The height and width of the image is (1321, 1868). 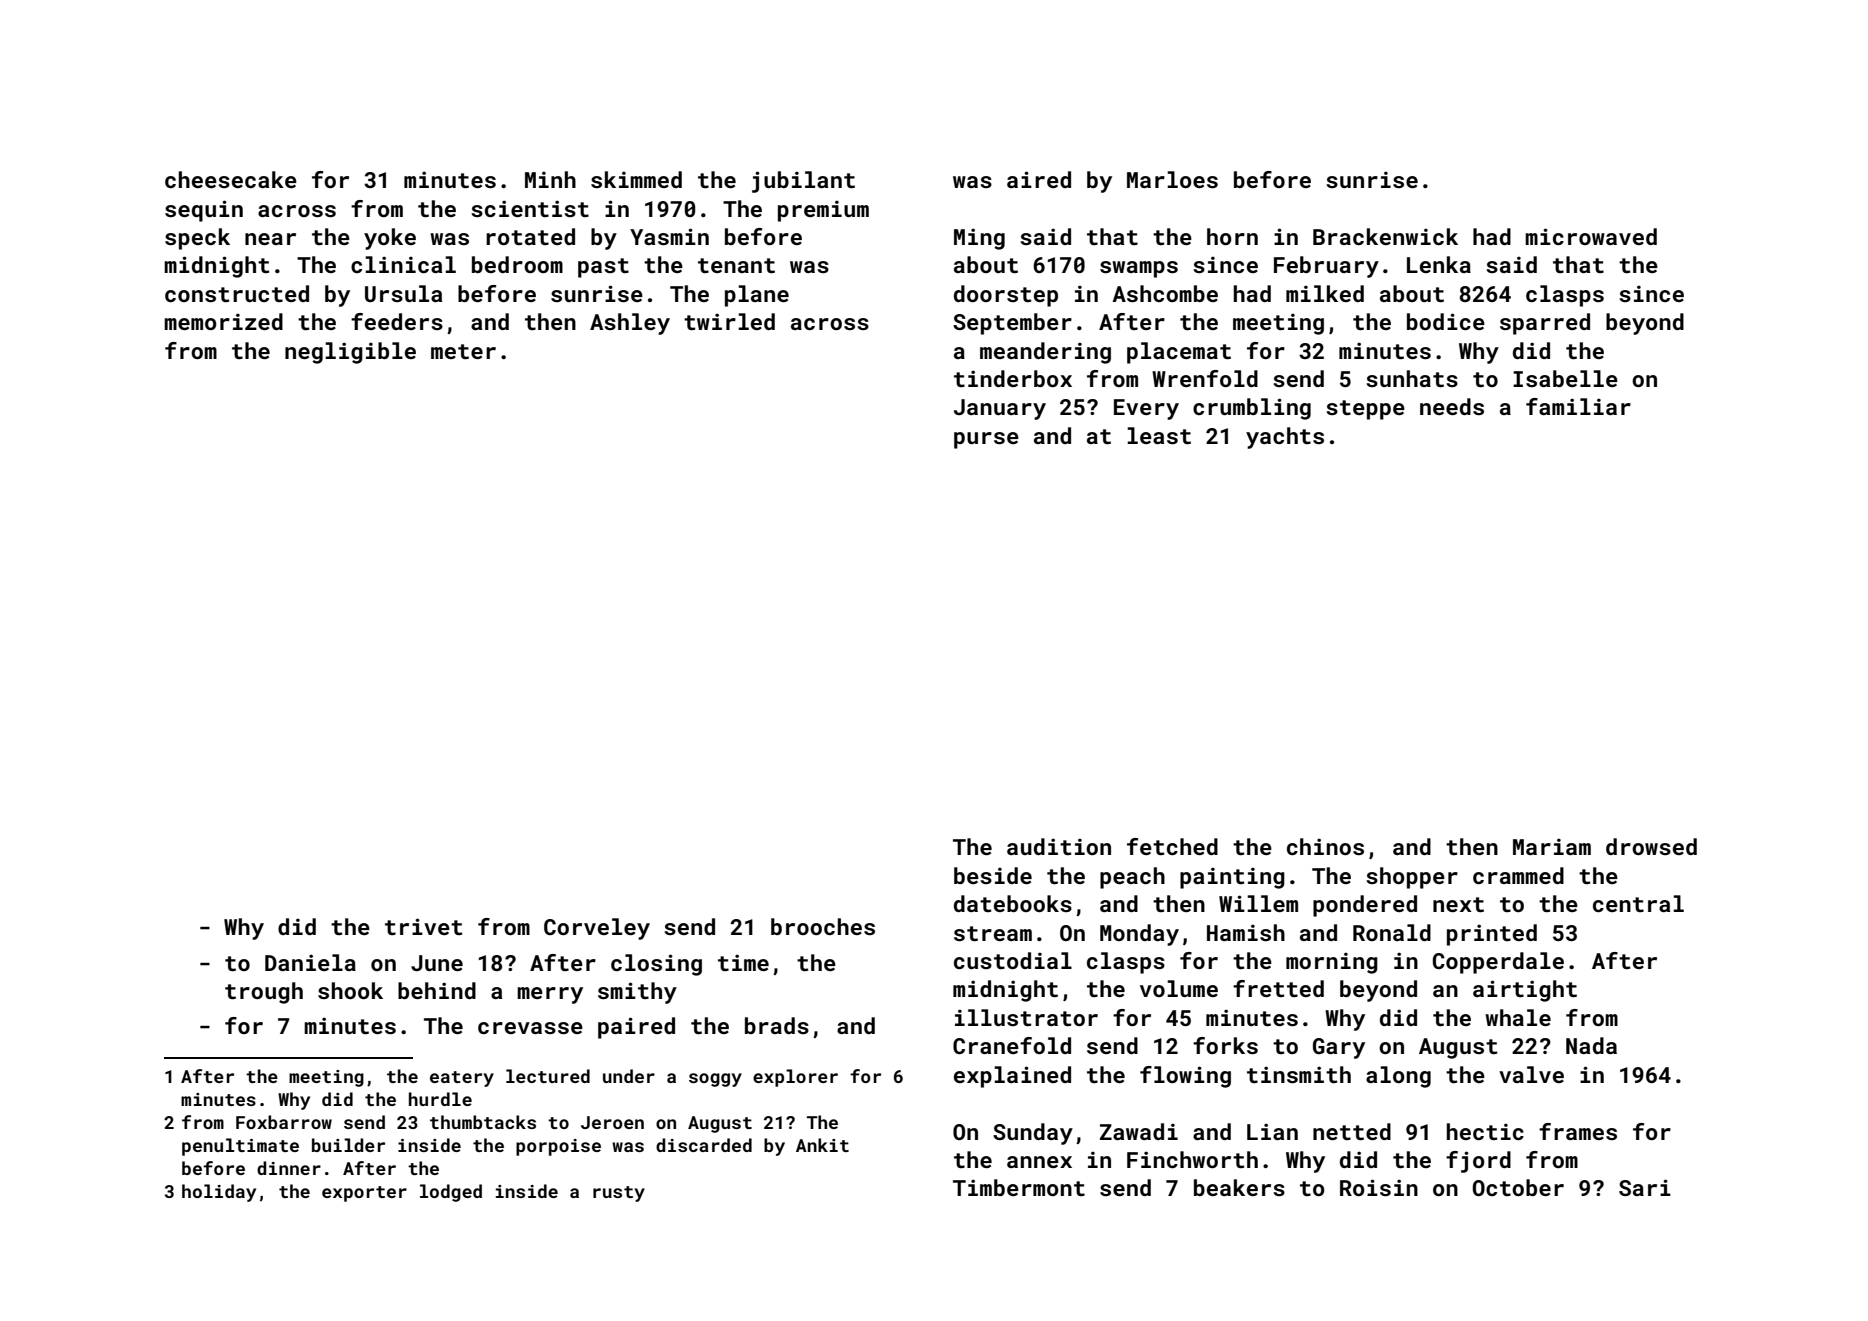 What do you see at coordinates (1325, 846) in the image?
I see `chinos` at bounding box center [1325, 846].
